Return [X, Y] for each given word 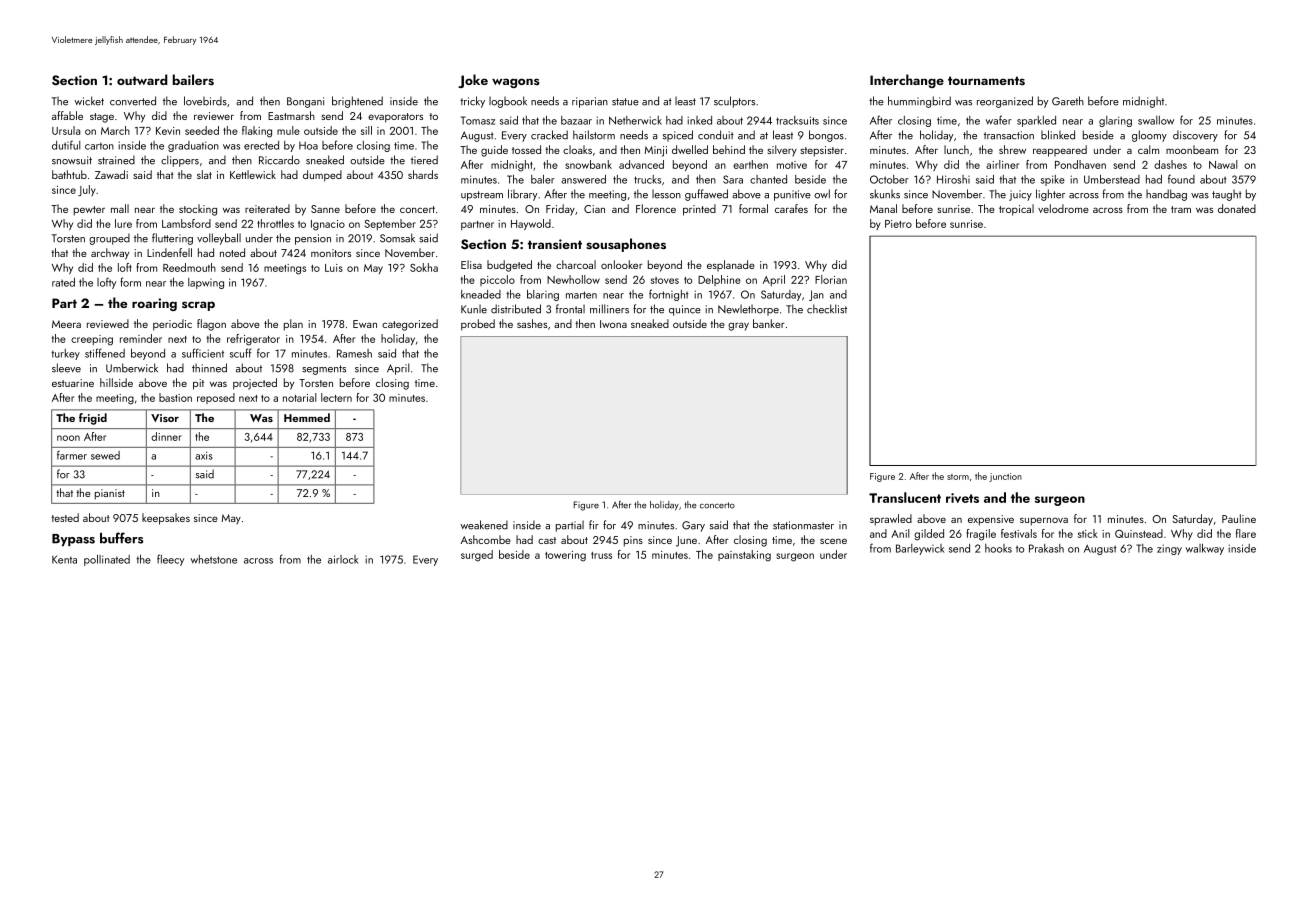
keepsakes [166, 519]
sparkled [1036, 121]
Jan [816, 295]
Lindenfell [169, 252]
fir [594, 524]
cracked [549, 135]
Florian [831, 279]
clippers [180, 161]
